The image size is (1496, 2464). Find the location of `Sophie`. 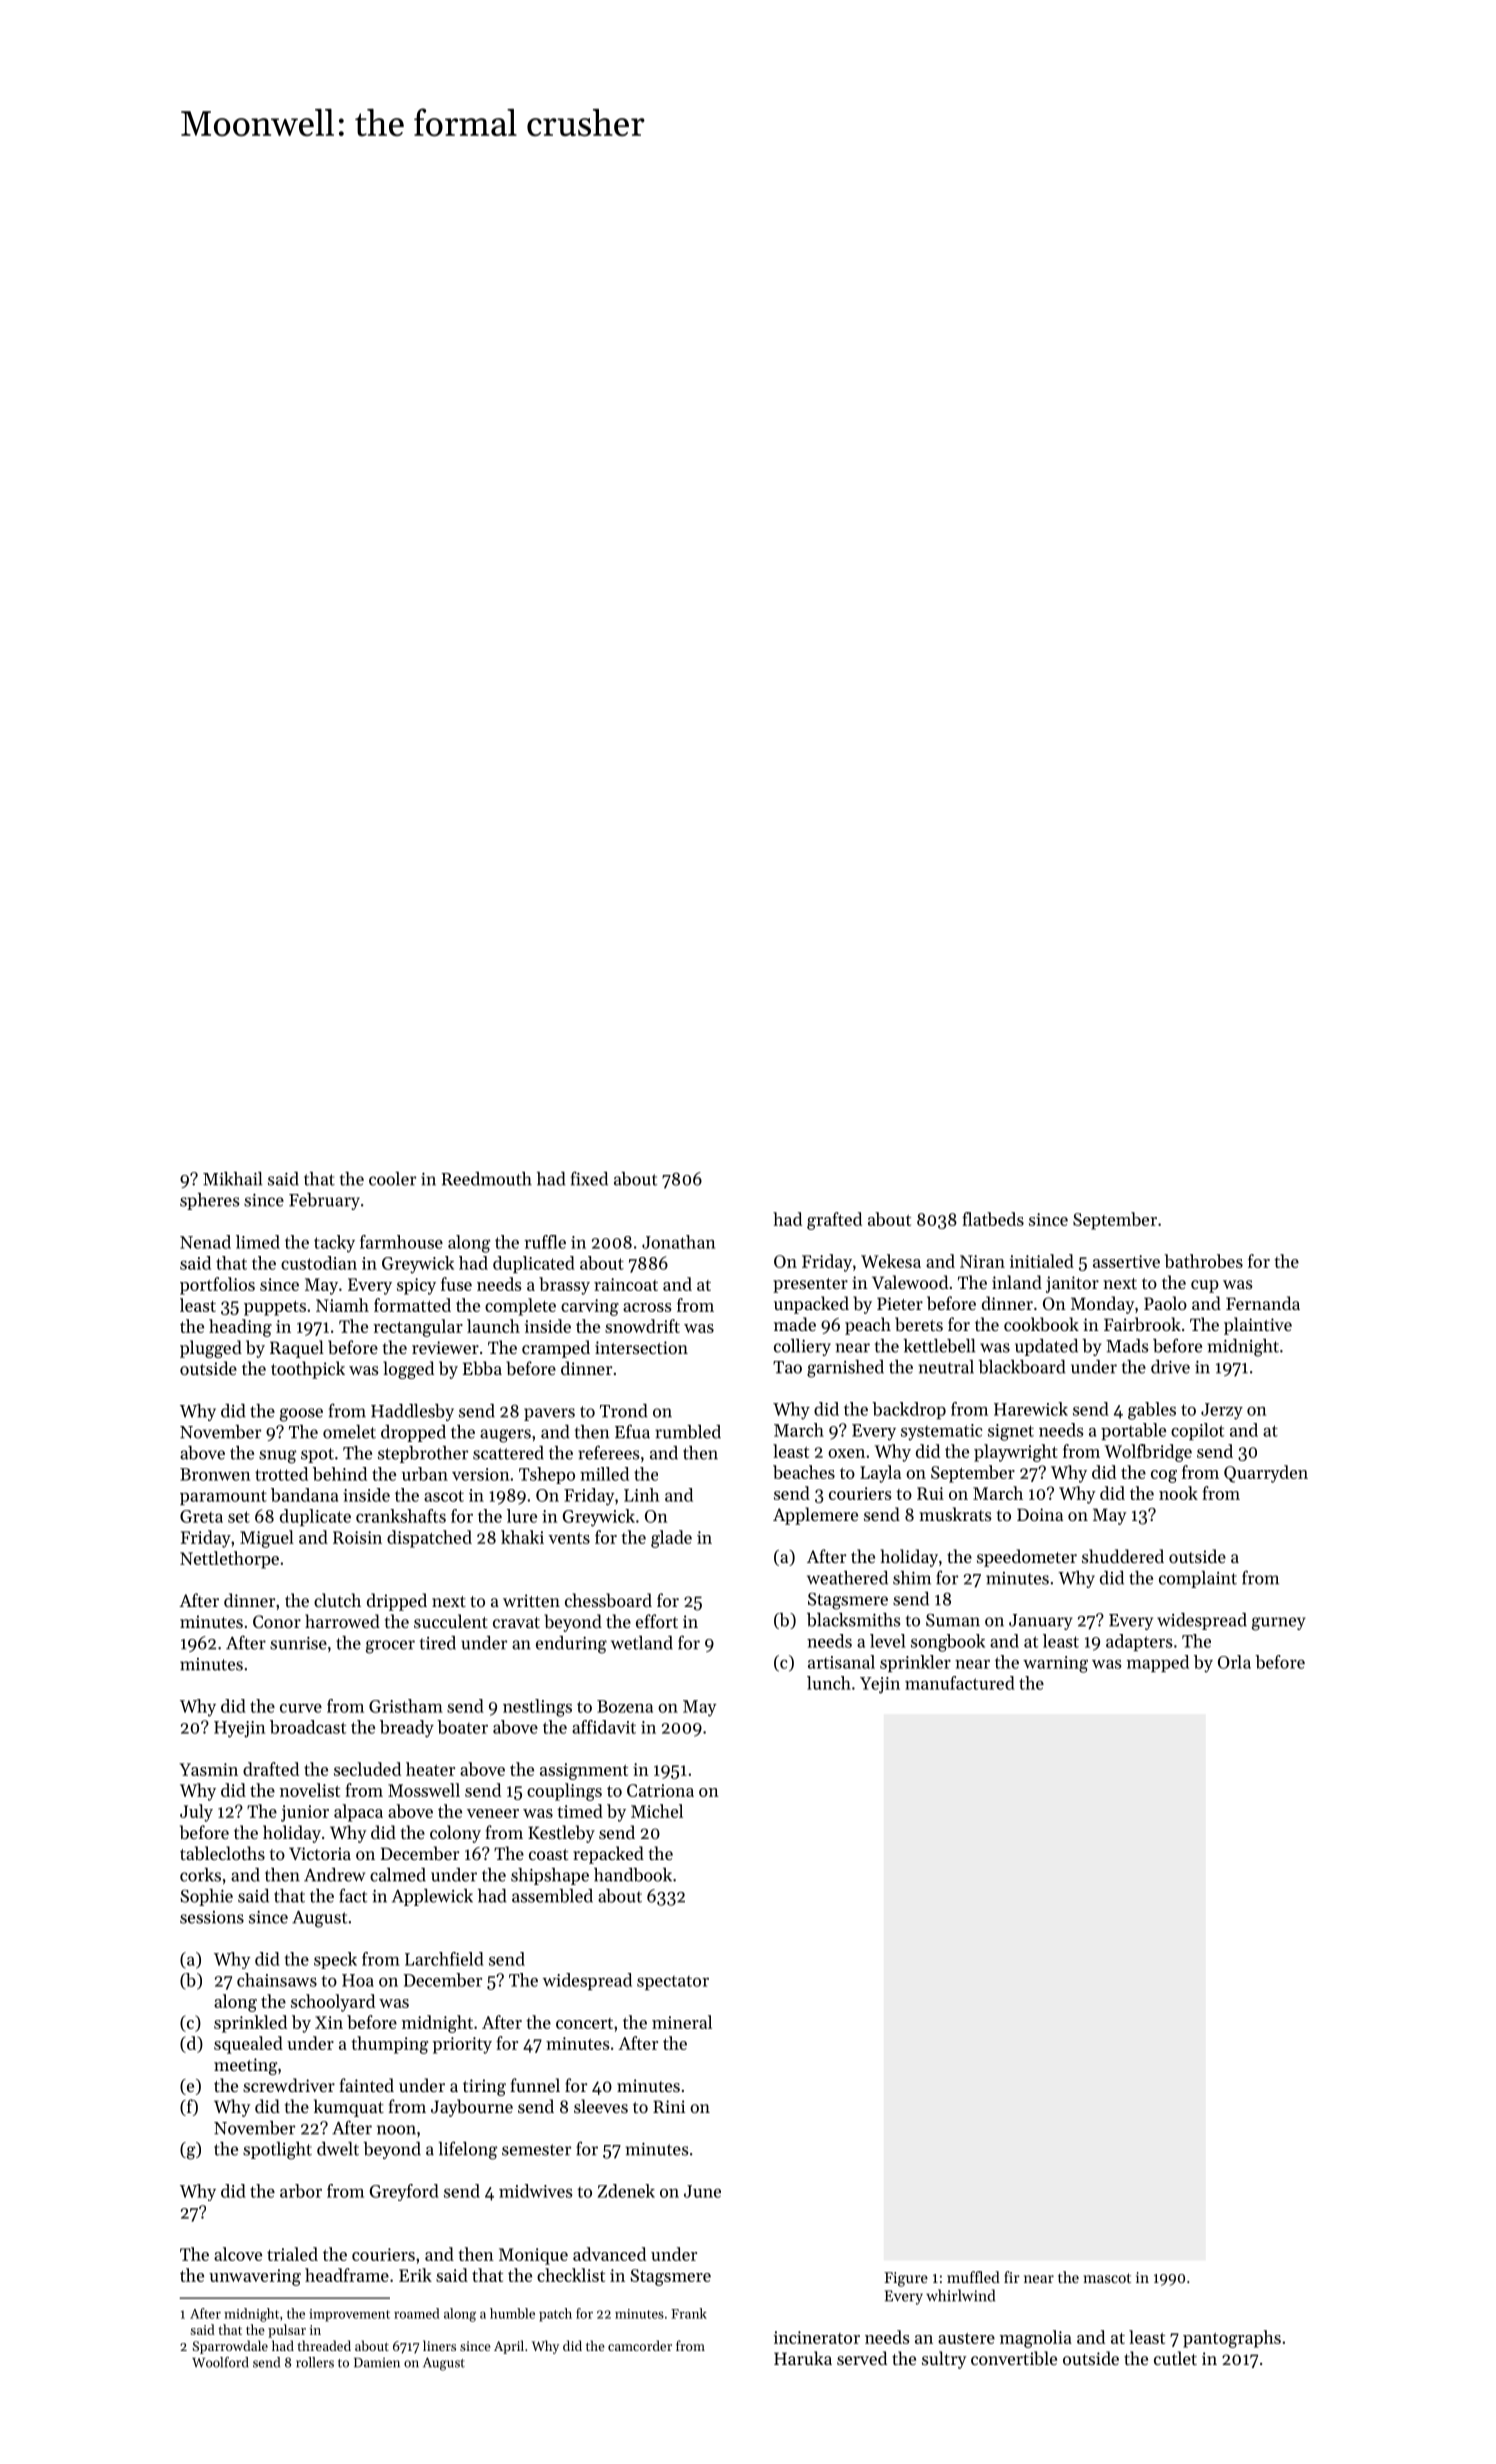

Sophie is located at coordinates (206, 1897).
